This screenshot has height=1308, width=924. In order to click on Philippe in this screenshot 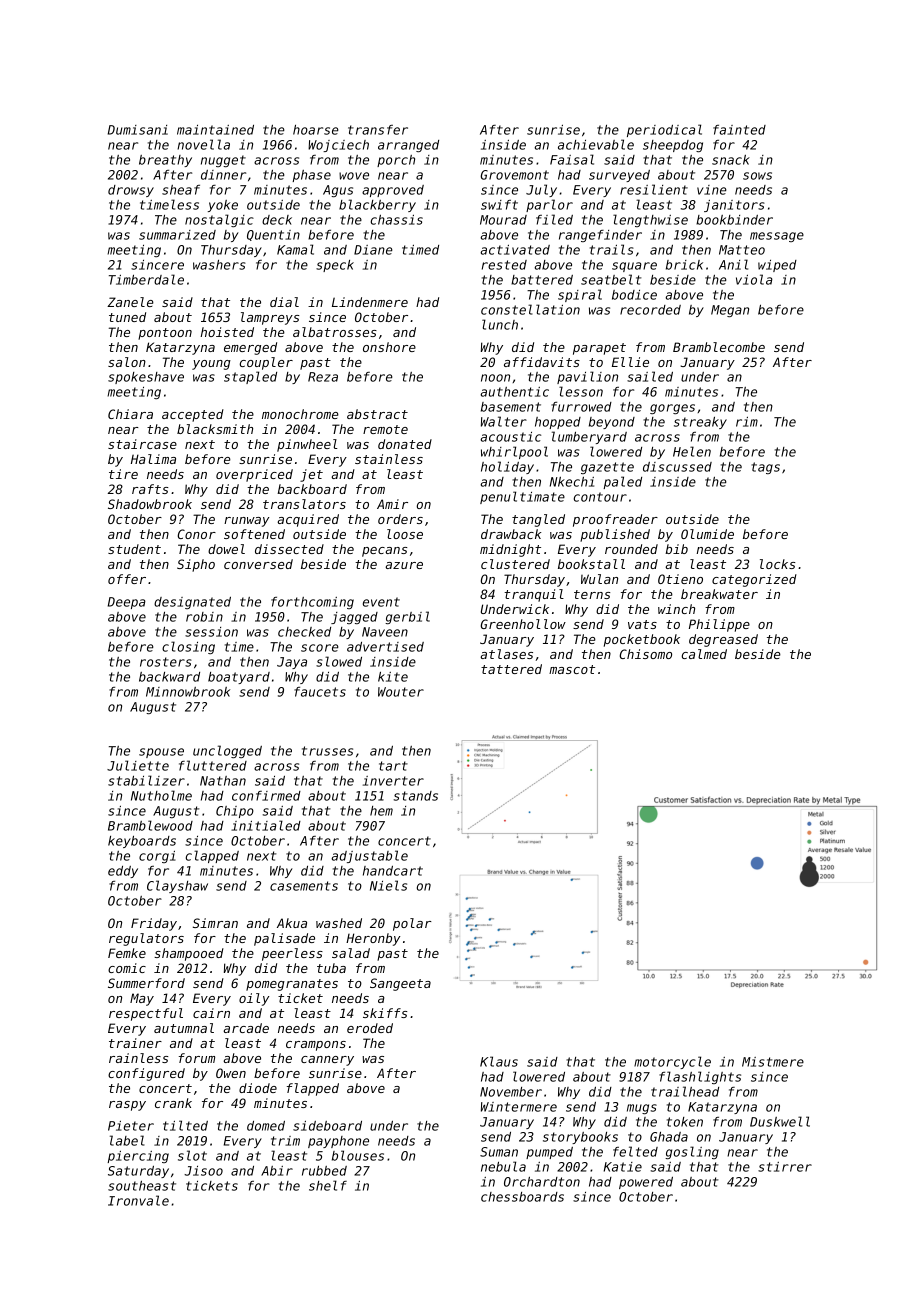, I will do `click(719, 625)`.
